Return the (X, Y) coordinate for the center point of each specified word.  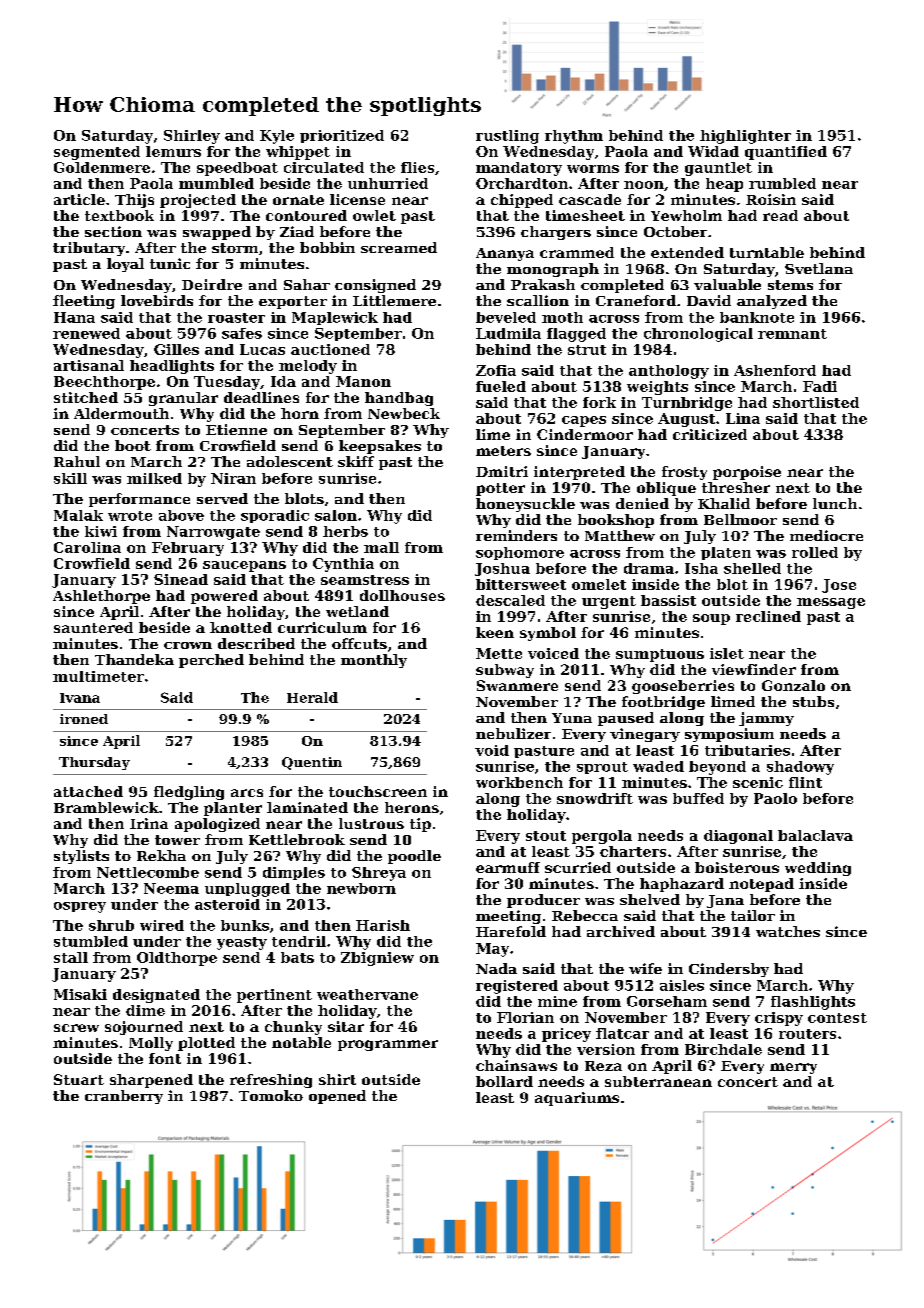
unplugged (247, 890)
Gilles (176, 349)
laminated (307, 807)
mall (381, 547)
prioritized (342, 136)
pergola (602, 837)
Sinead (181, 579)
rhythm (574, 137)
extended (687, 252)
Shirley (192, 137)
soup (711, 619)
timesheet (585, 215)
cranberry (124, 1097)
